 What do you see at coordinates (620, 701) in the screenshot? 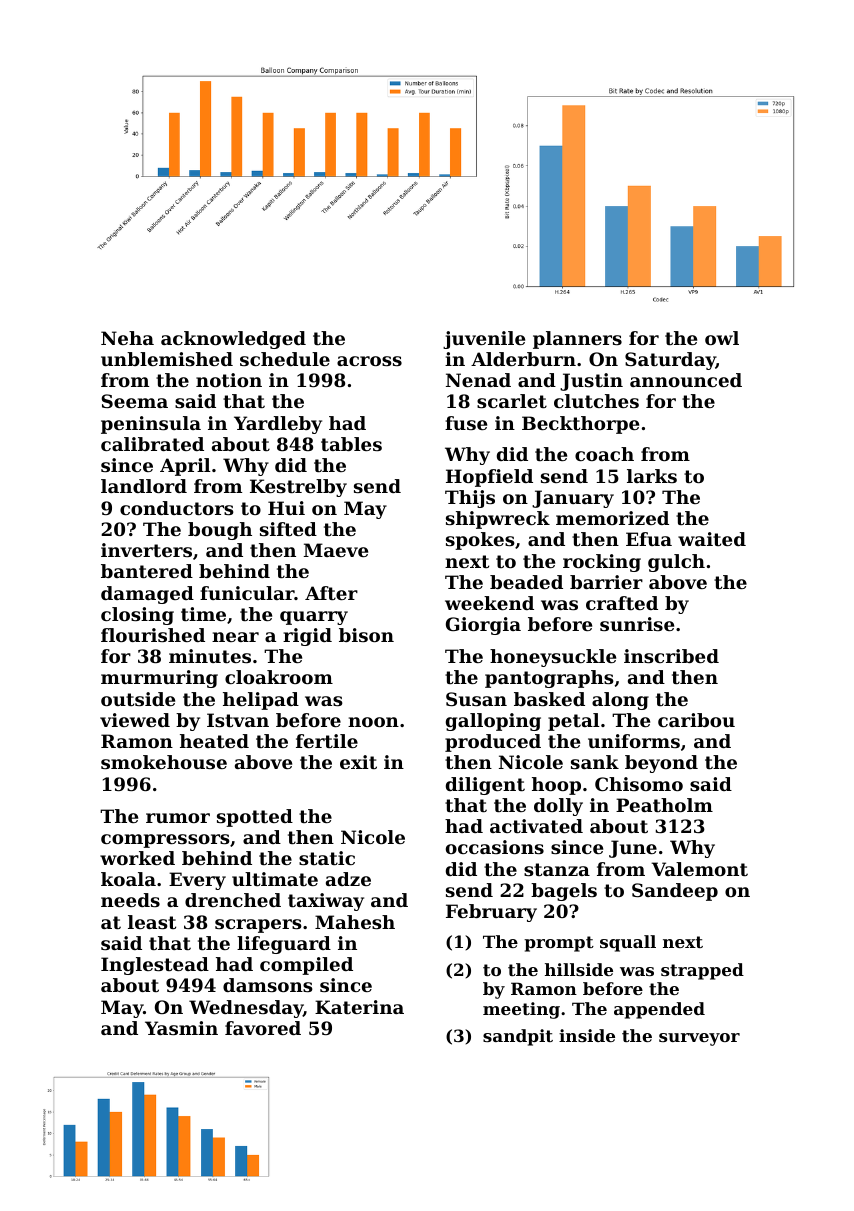
I see `along` at bounding box center [620, 701].
